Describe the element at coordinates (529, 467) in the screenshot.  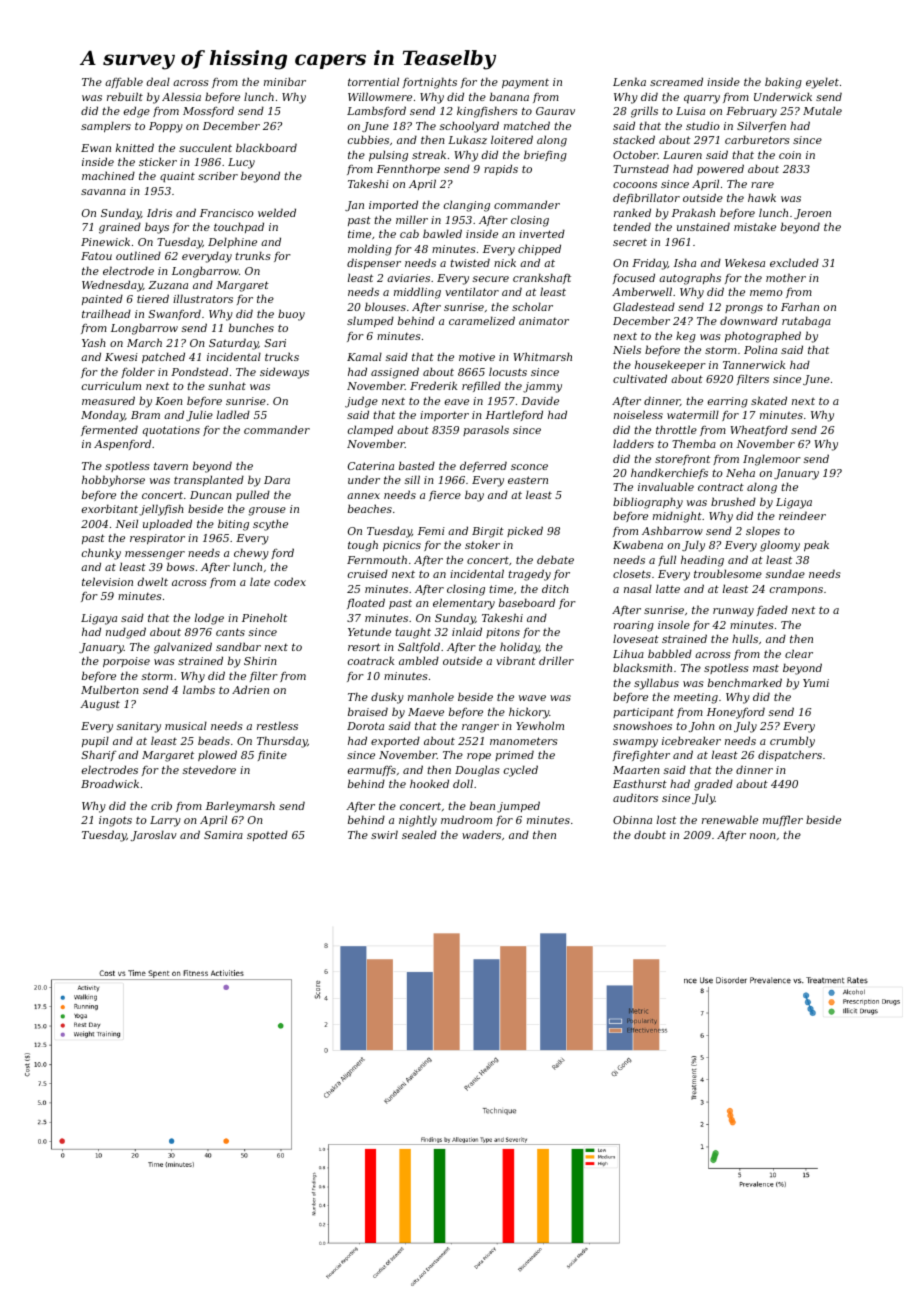
I see `sconce` at that location.
